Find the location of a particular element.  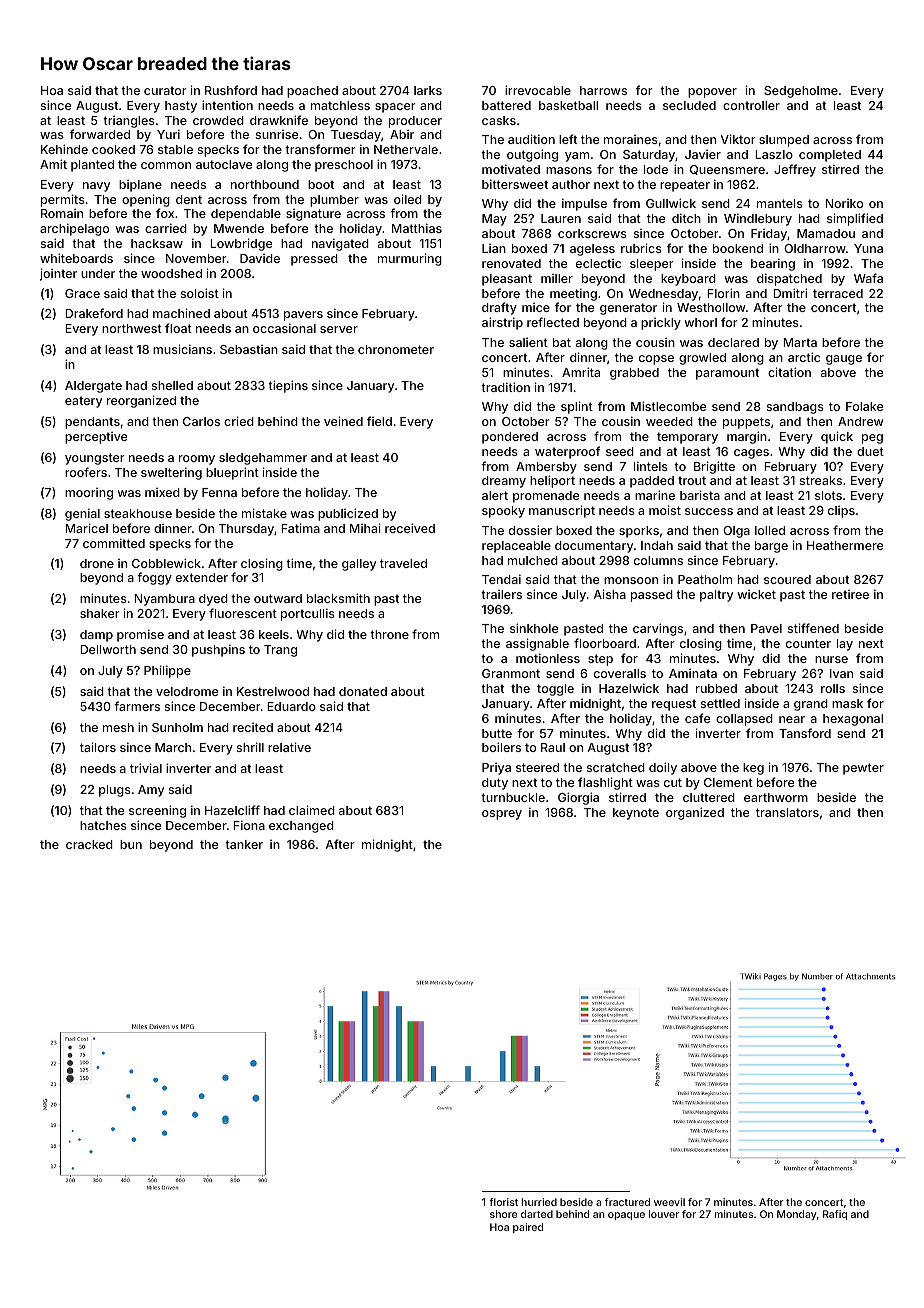

cracked is located at coordinates (89, 844).
